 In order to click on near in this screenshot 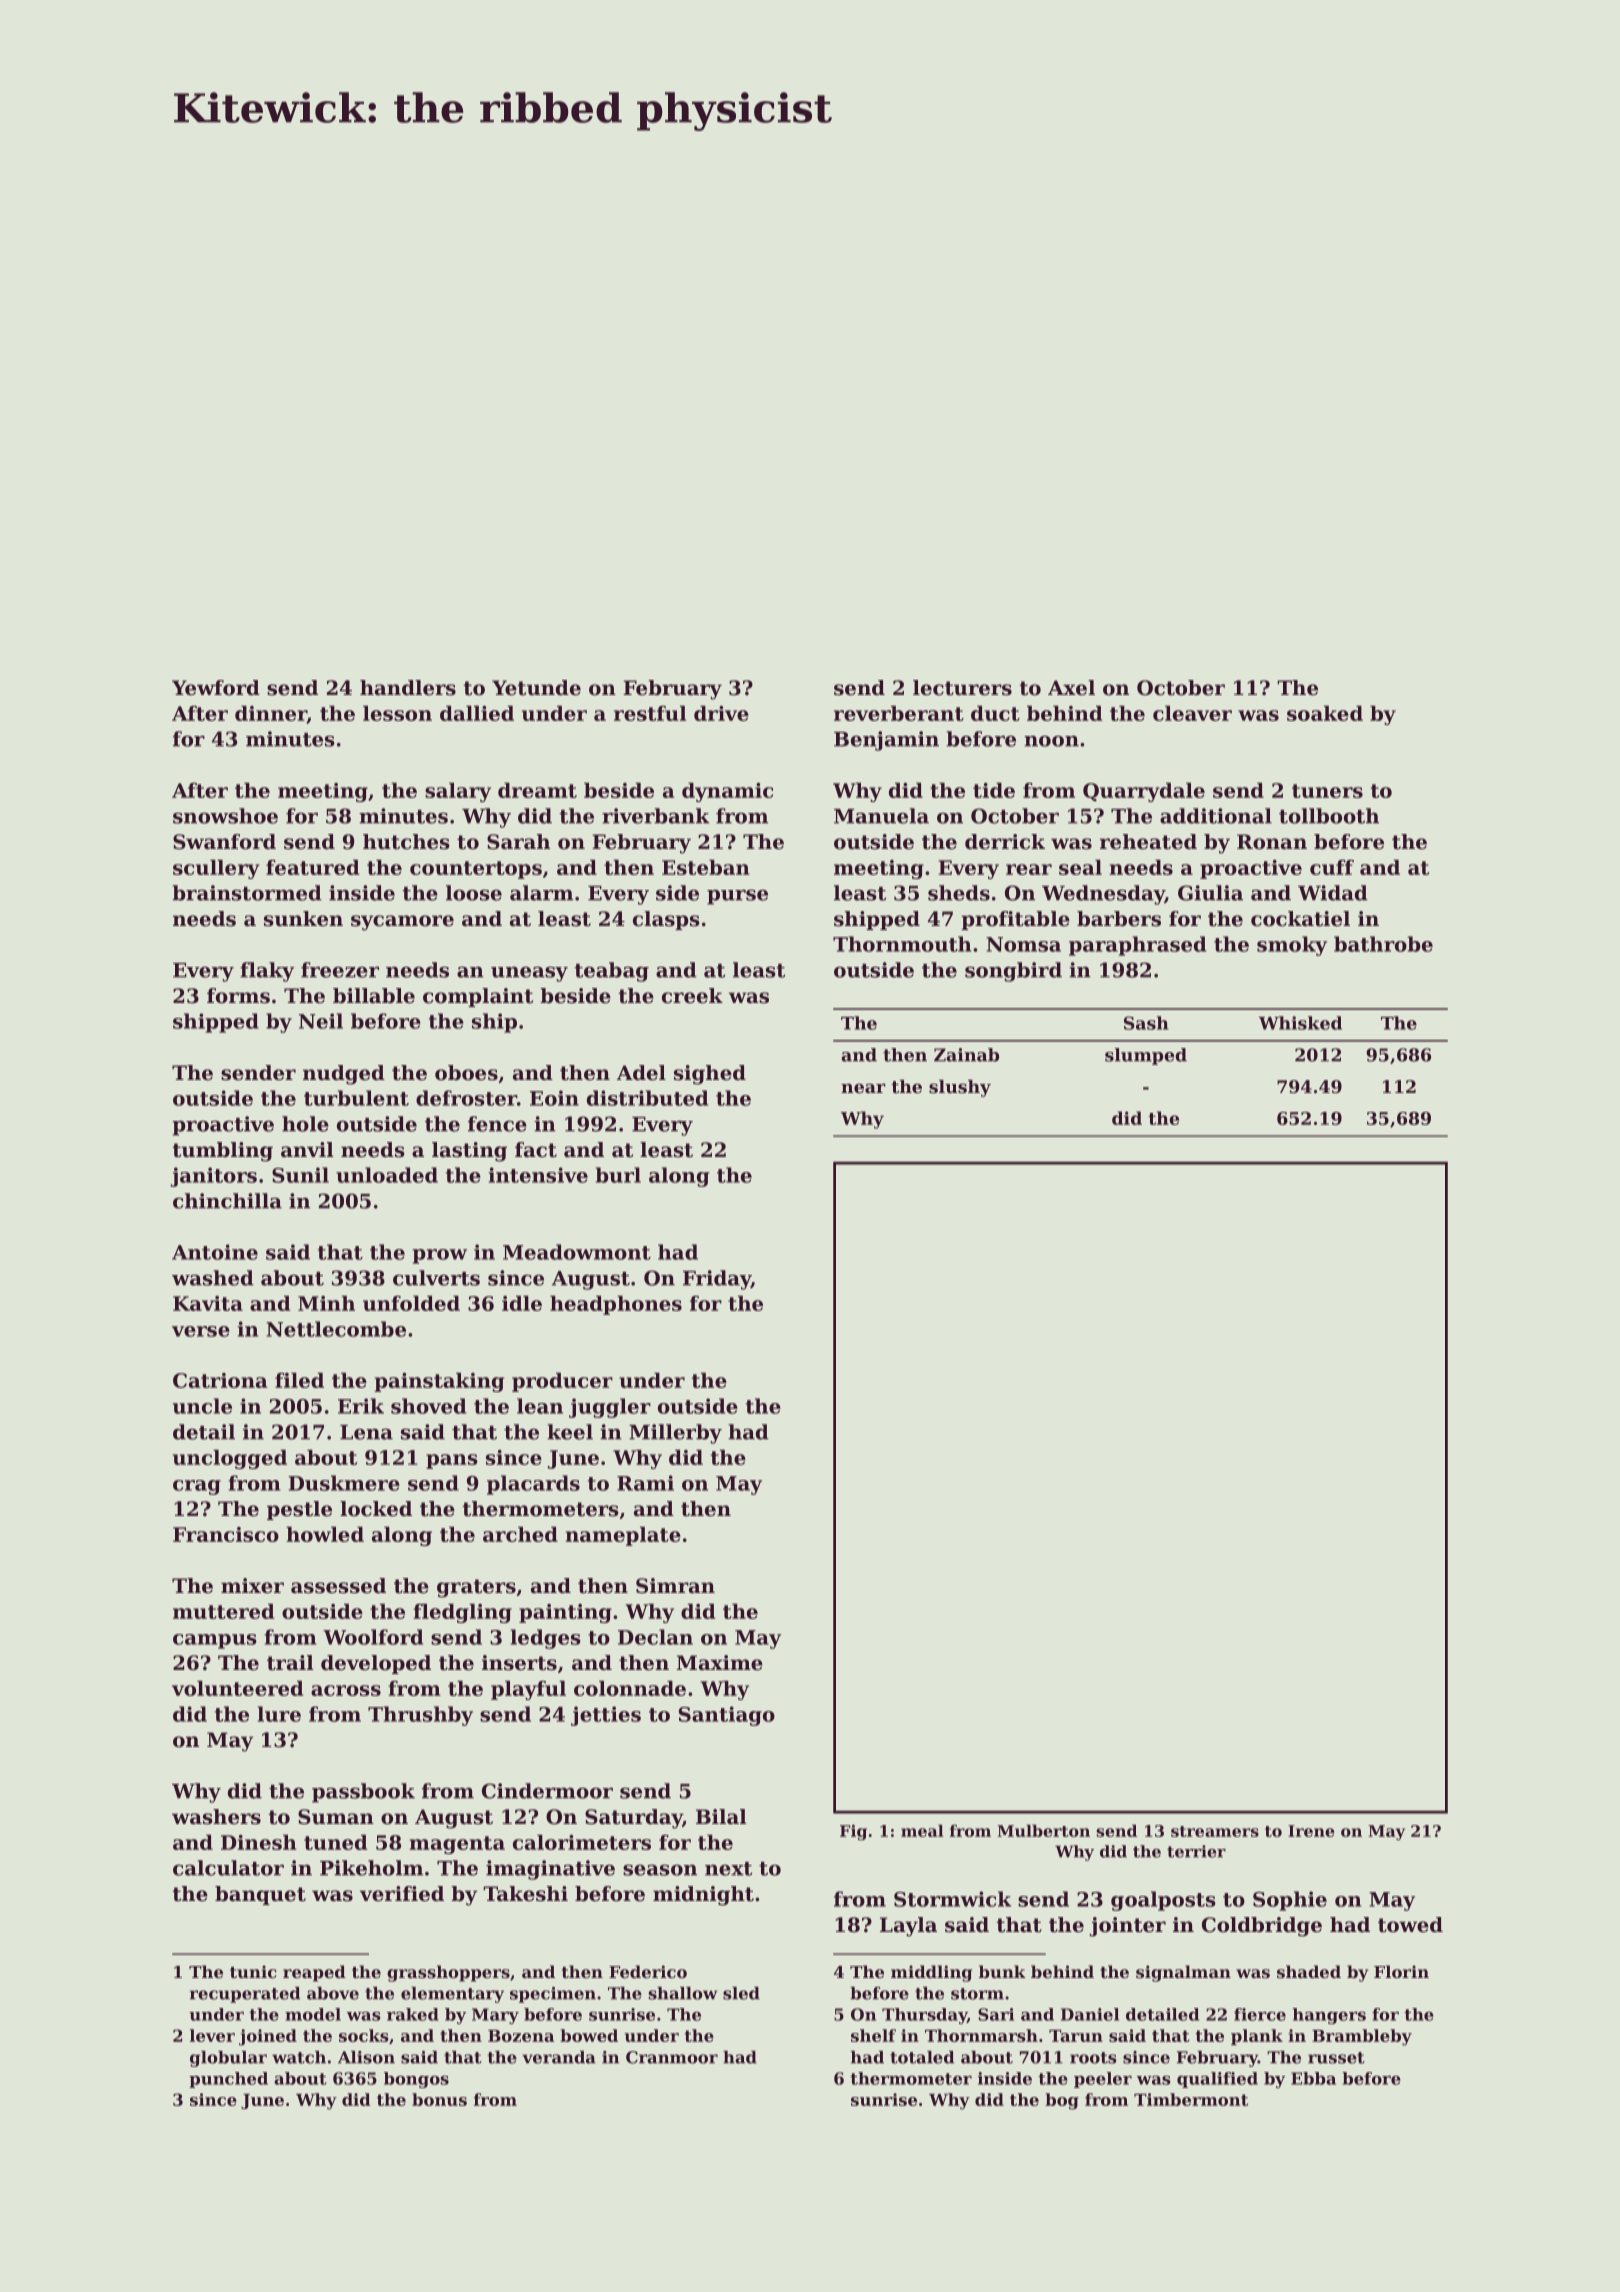, I will do `click(863, 1088)`.
